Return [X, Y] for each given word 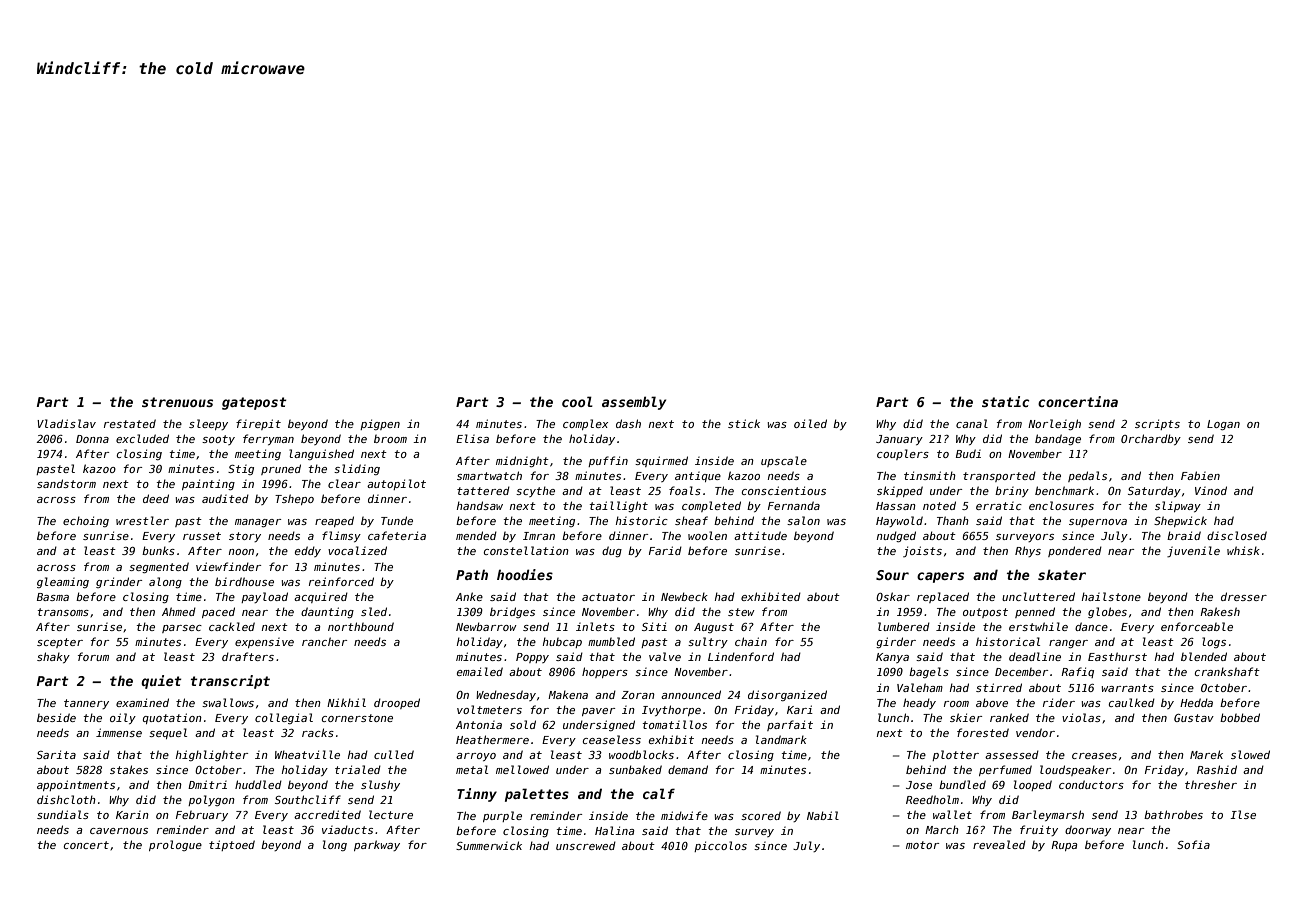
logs [1214, 642]
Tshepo [294, 499]
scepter [60, 643]
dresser [1244, 596]
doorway [1088, 830]
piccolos [720, 846]
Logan [1223, 425]
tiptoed [232, 845]
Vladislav [66, 423]
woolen [707, 535]
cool [577, 401]
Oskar [893, 596]
